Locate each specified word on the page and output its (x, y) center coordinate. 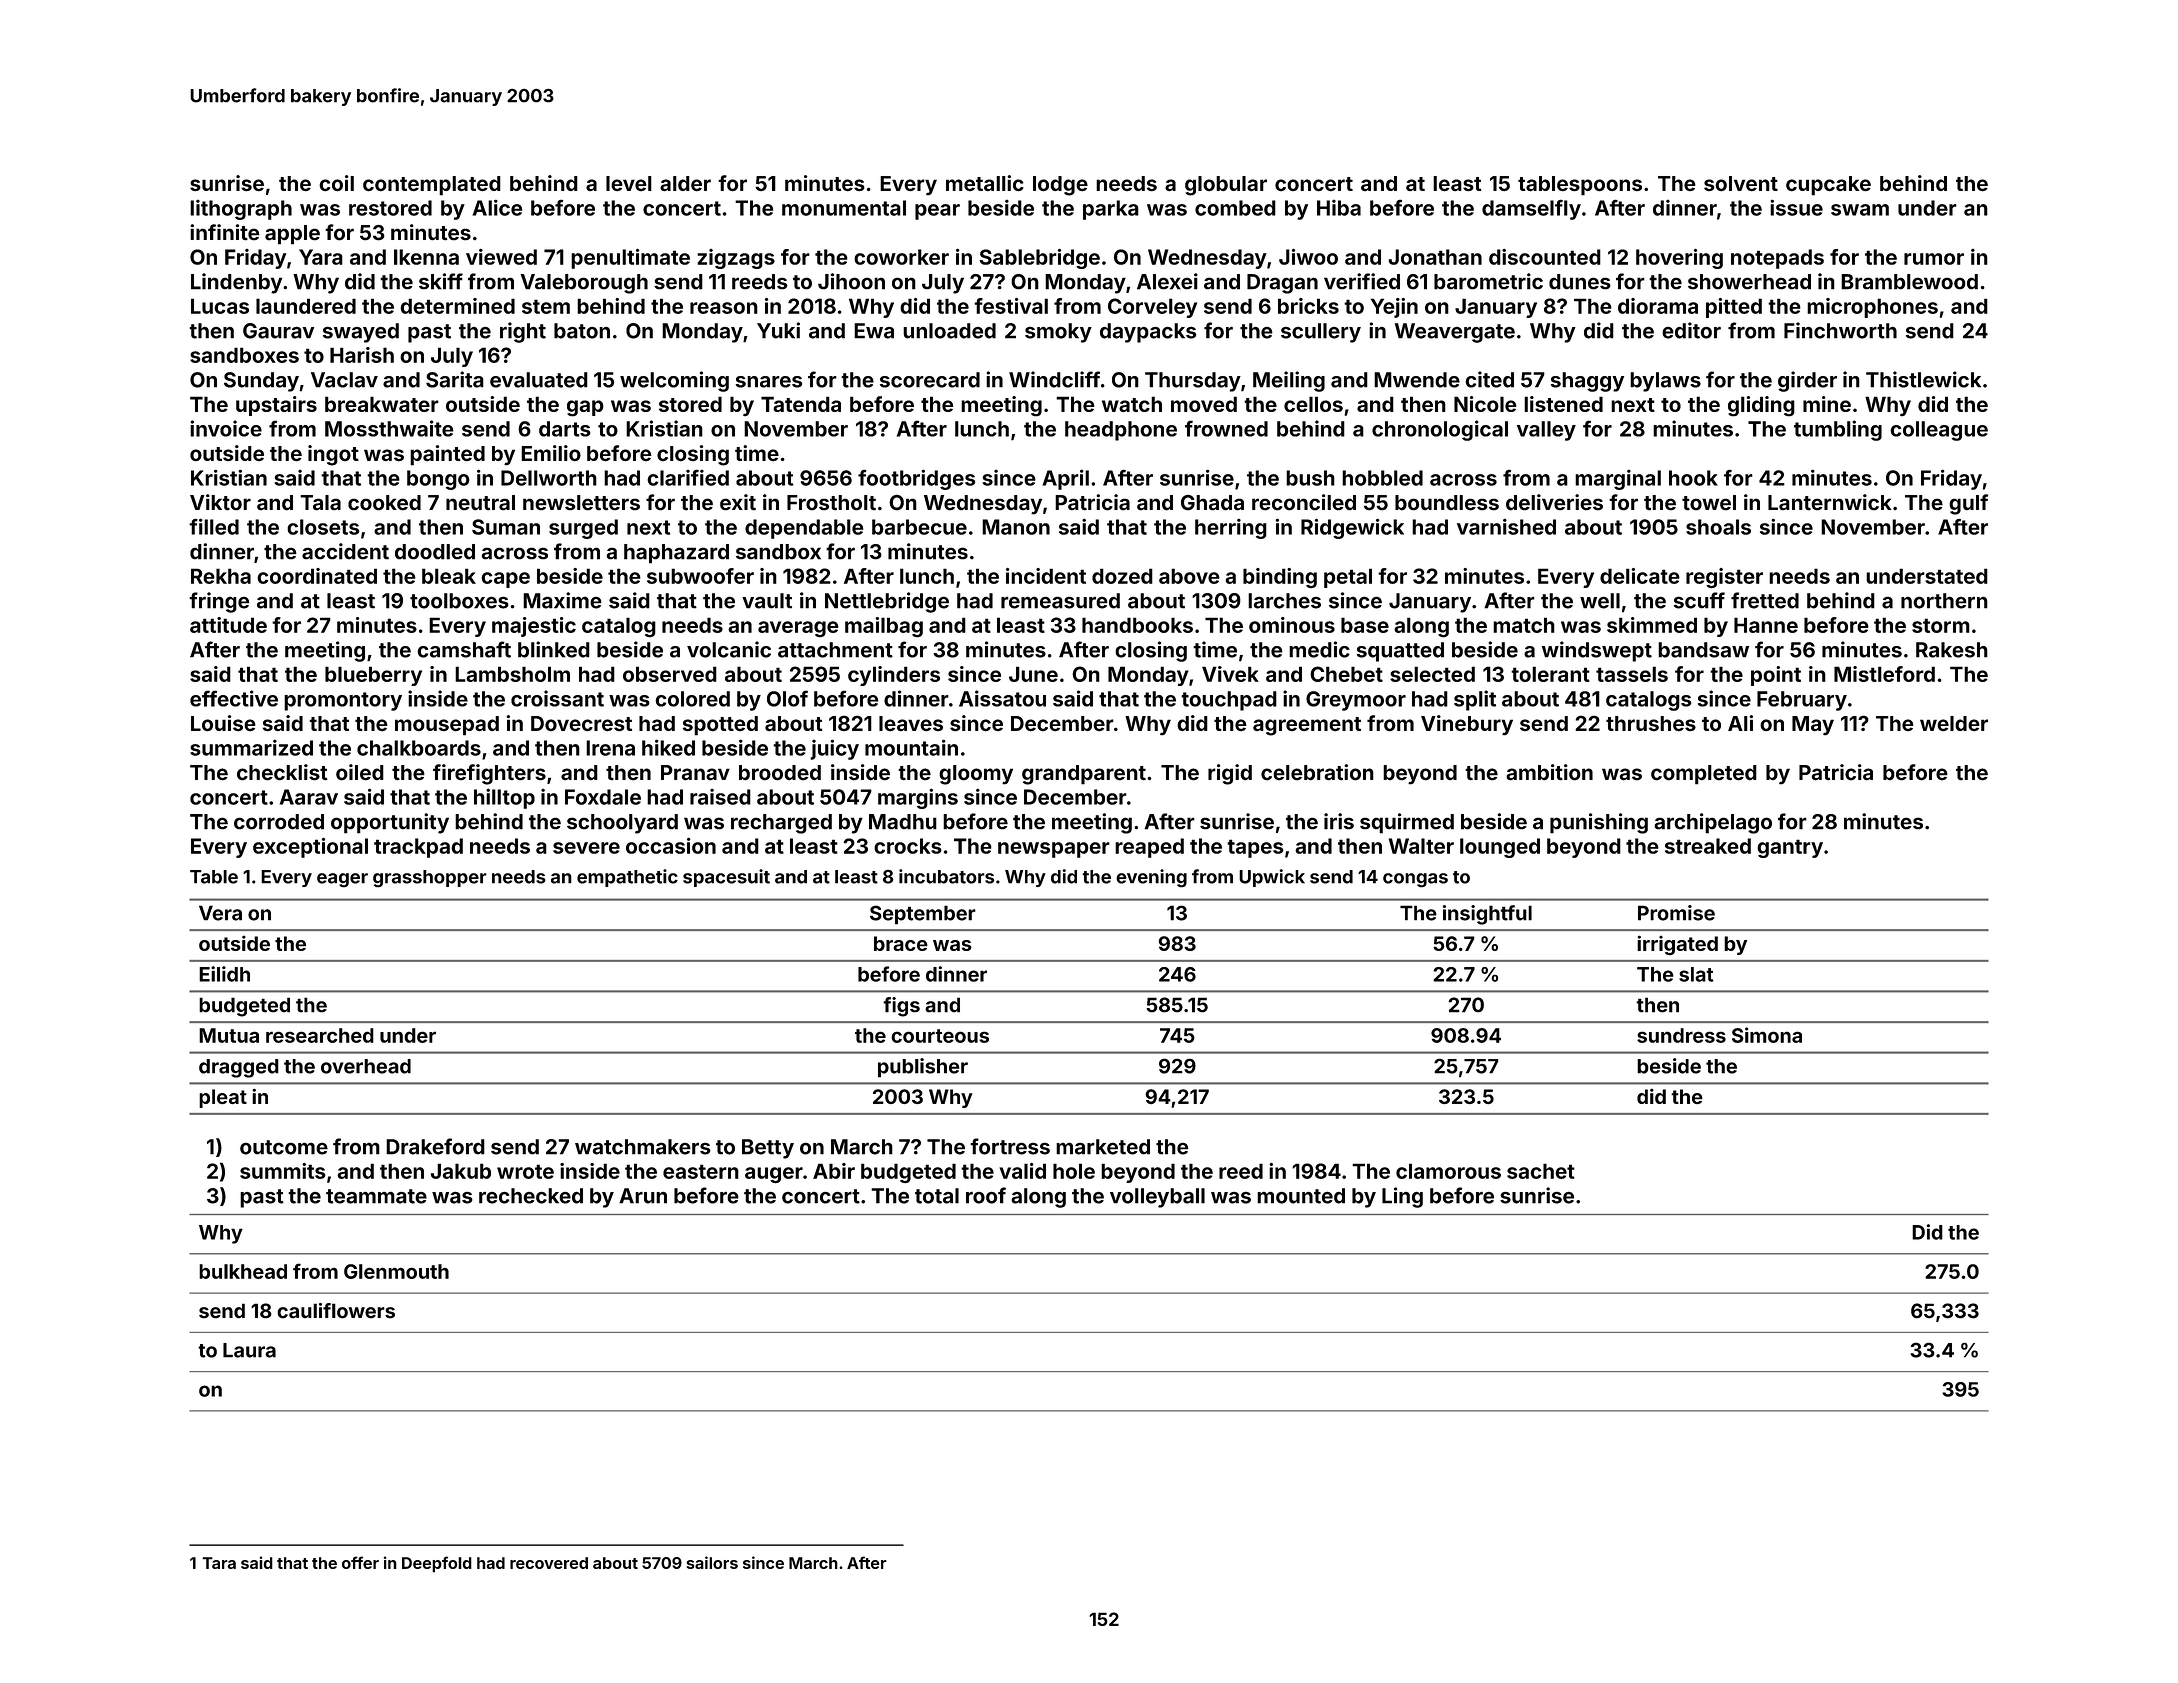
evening (1151, 878)
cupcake (1828, 186)
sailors (712, 1562)
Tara (219, 1563)
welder (1954, 724)
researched (320, 1035)
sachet (1541, 1171)
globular (1226, 186)
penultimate (630, 259)
